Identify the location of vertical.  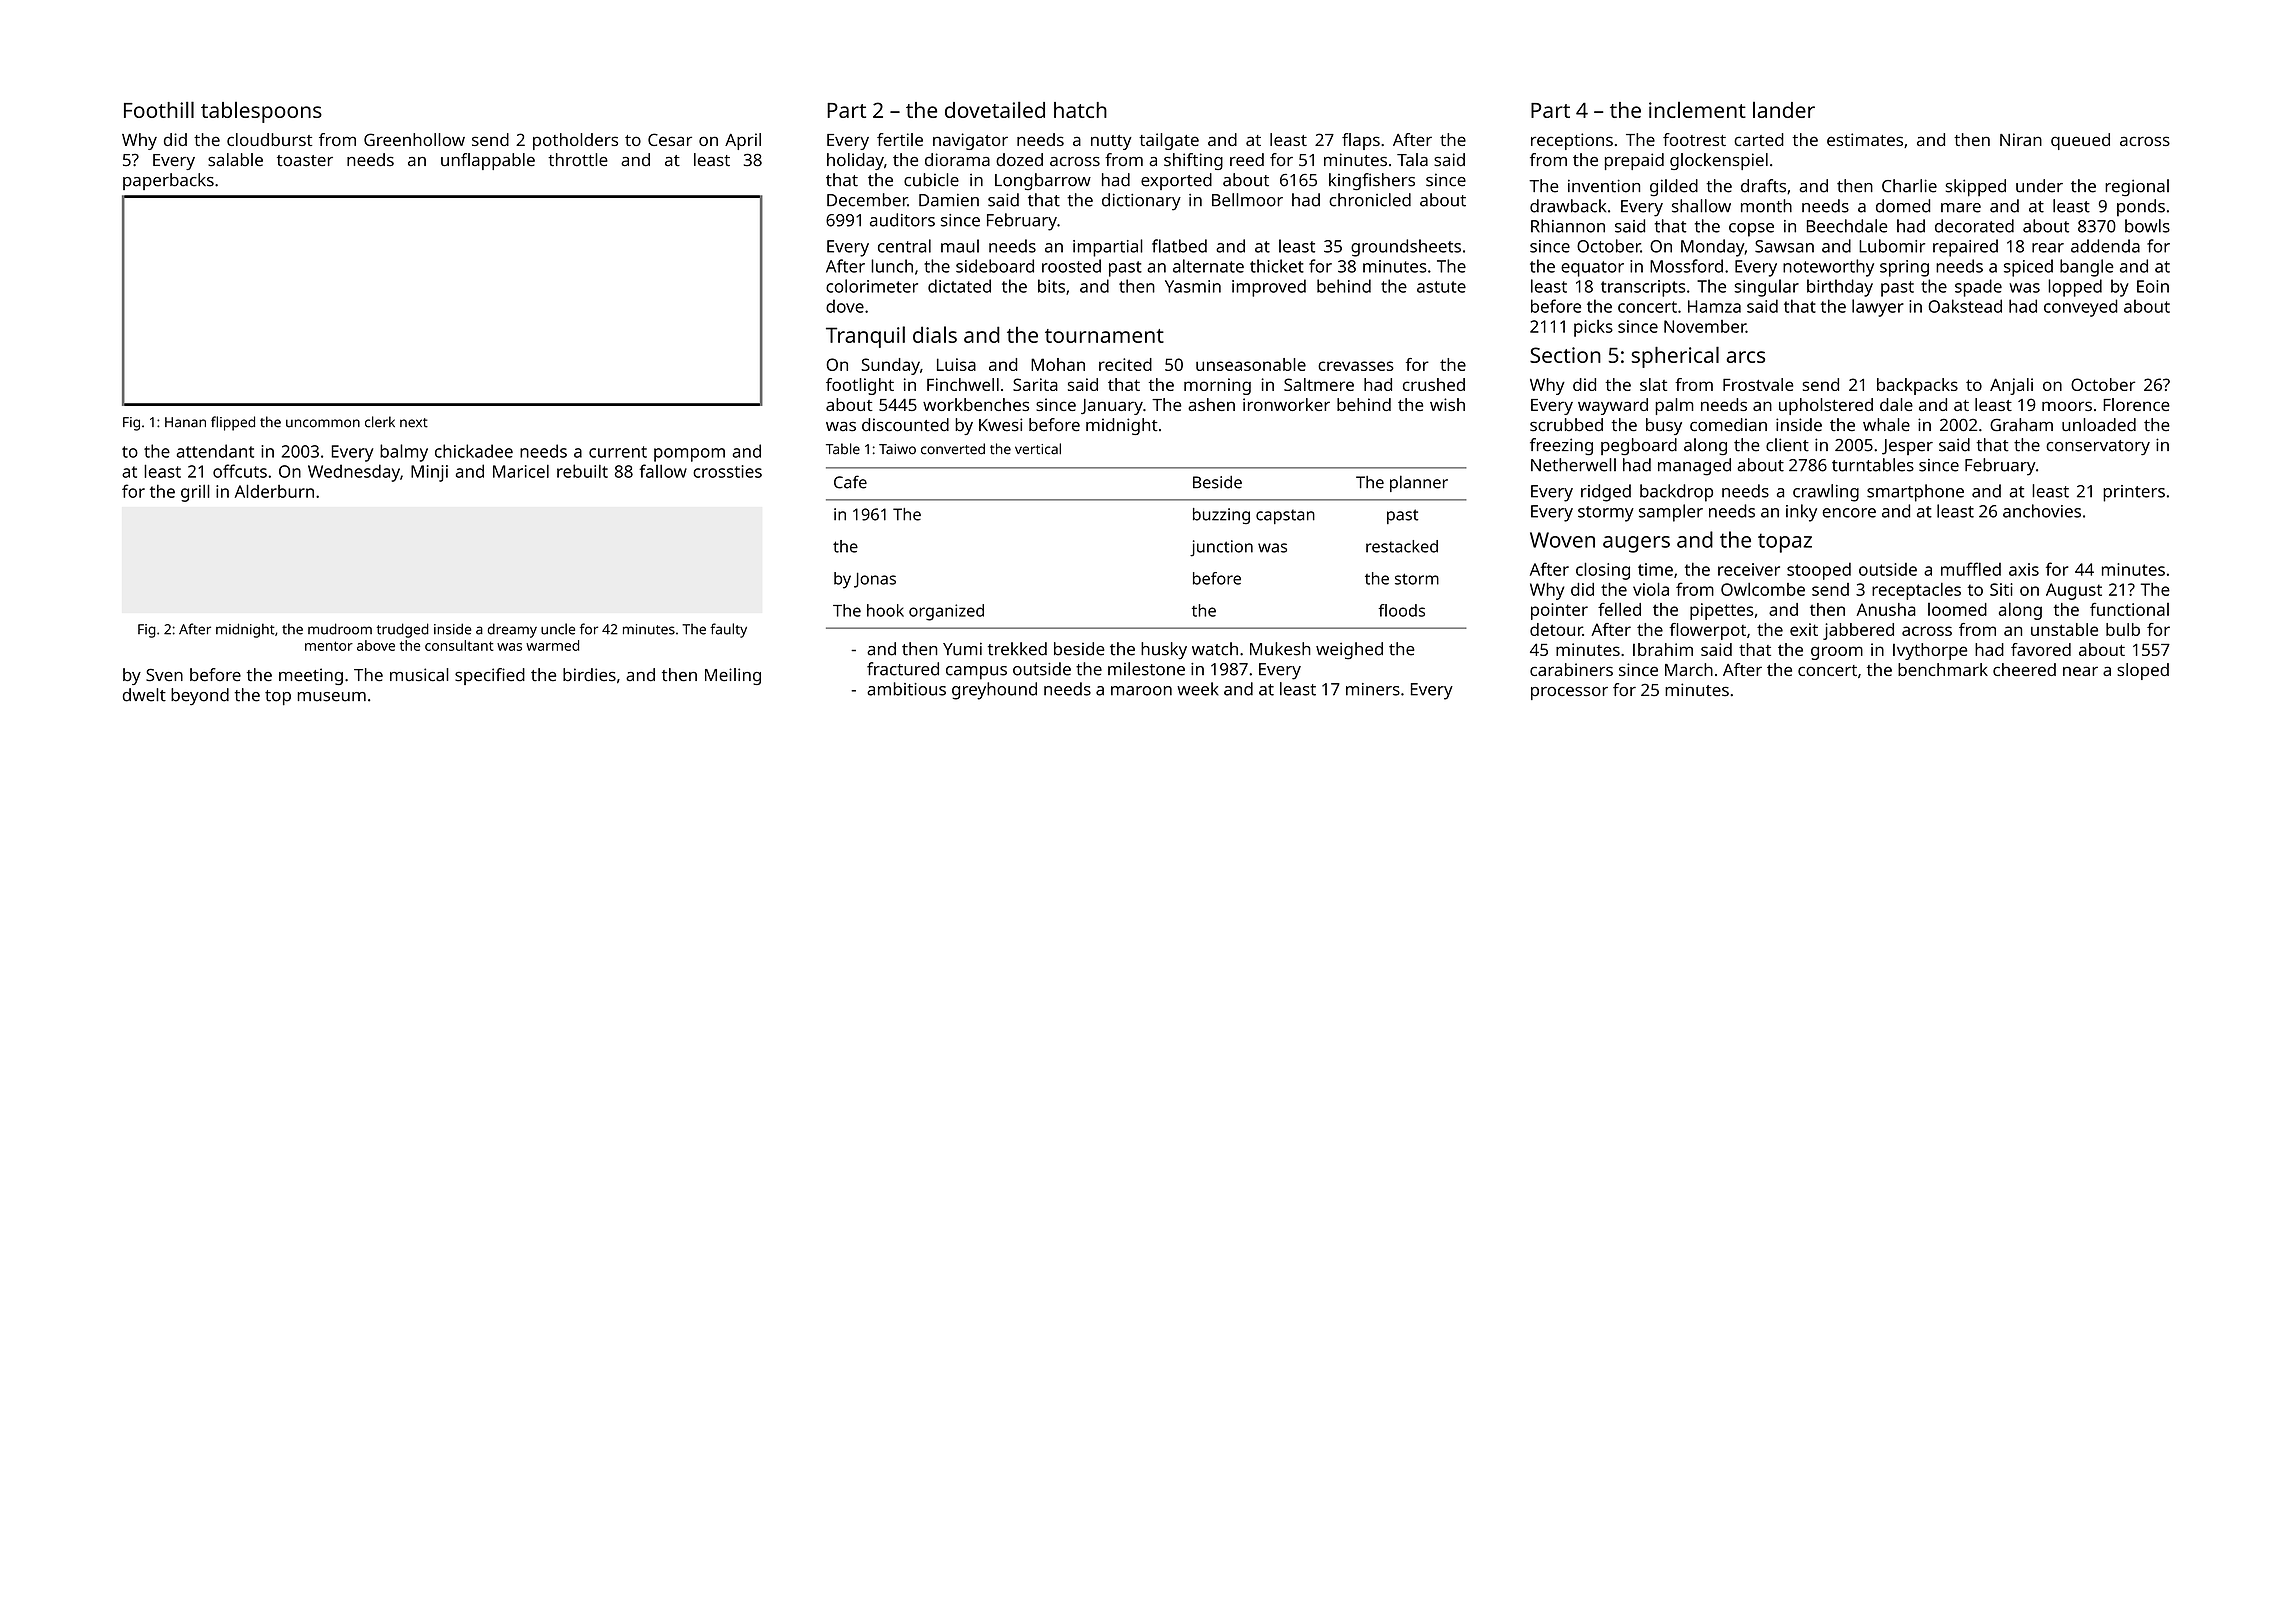
(1038, 449).
